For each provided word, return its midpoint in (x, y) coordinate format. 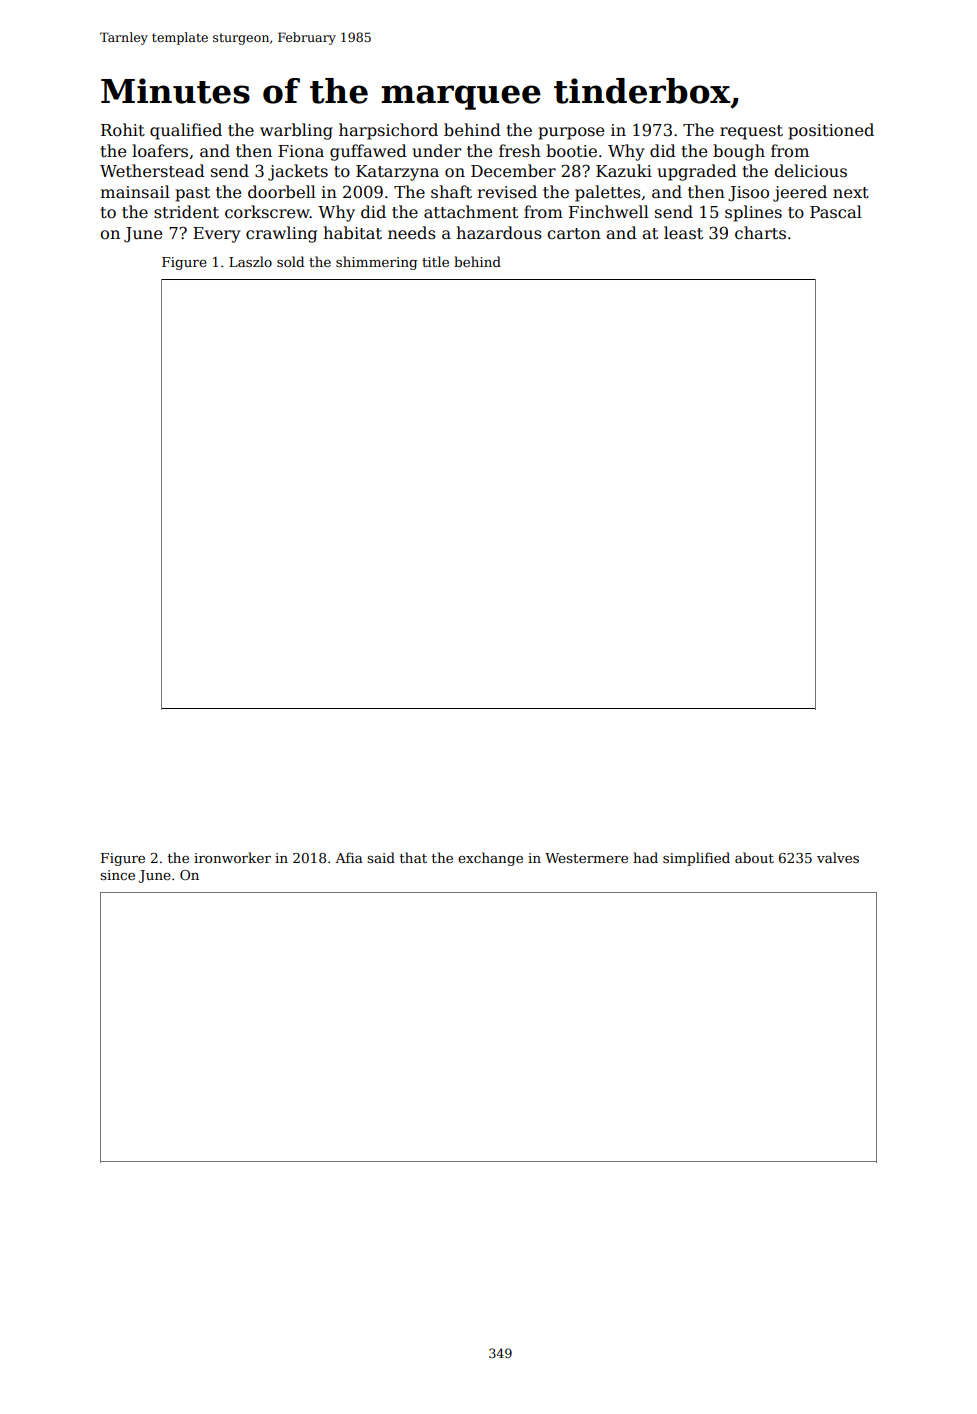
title (435, 261)
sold (290, 261)
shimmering (376, 263)
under (437, 151)
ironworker (232, 857)
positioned (831, 131)
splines (753, 213)
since (117, 875)
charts (760, 233)
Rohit (123, 129)
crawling (281, 234)
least (683, 233)
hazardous (499, 233)
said (381, 857)
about (754, 857)
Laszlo (250, 261)
